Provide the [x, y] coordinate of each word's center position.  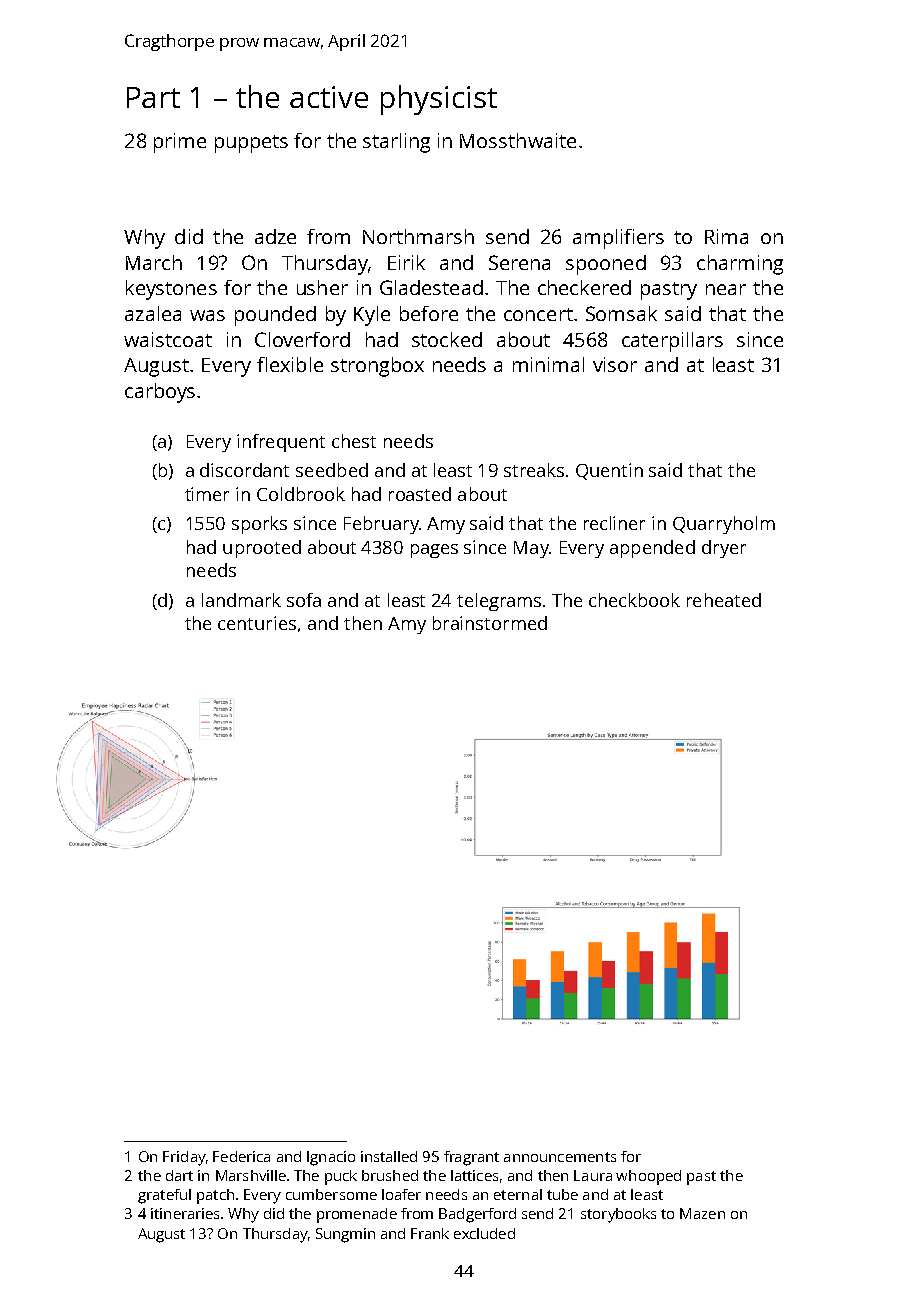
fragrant [471, 1158]
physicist [439, 100]
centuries [257, 623]
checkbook [634, 600]
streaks [534, 470]
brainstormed [490, 623]
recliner [614, 523]
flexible [290, 364]
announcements [560, 1157]
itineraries [185, 1213]
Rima [726, 236]
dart [179, 1175]
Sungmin [345, 1235]
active [329, 97]
